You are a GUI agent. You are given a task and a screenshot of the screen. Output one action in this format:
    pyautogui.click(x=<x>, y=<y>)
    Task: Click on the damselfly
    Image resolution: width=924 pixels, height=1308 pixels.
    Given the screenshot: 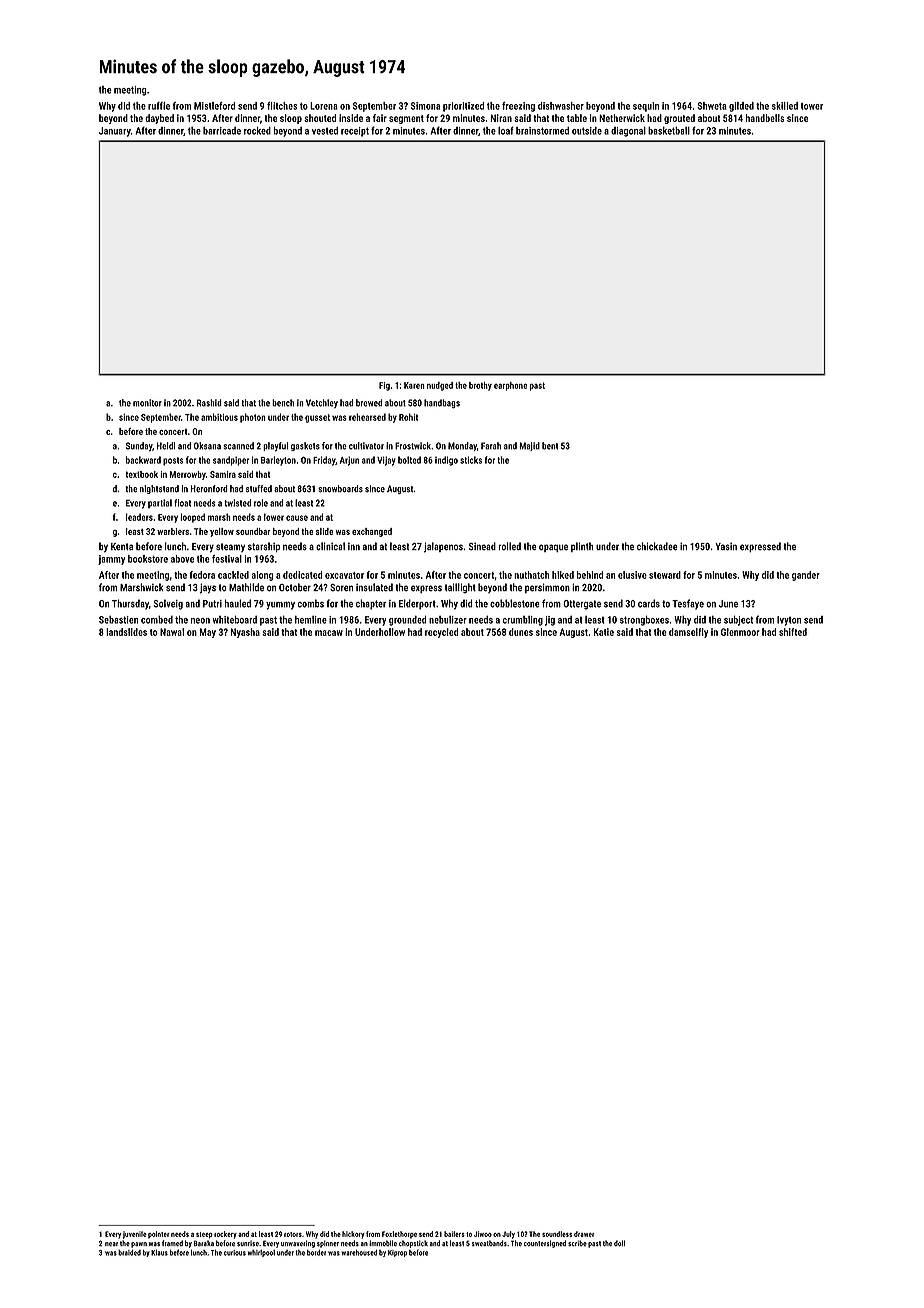 What is the action you would take?
    pyautogui.click(x=688, y=633)
